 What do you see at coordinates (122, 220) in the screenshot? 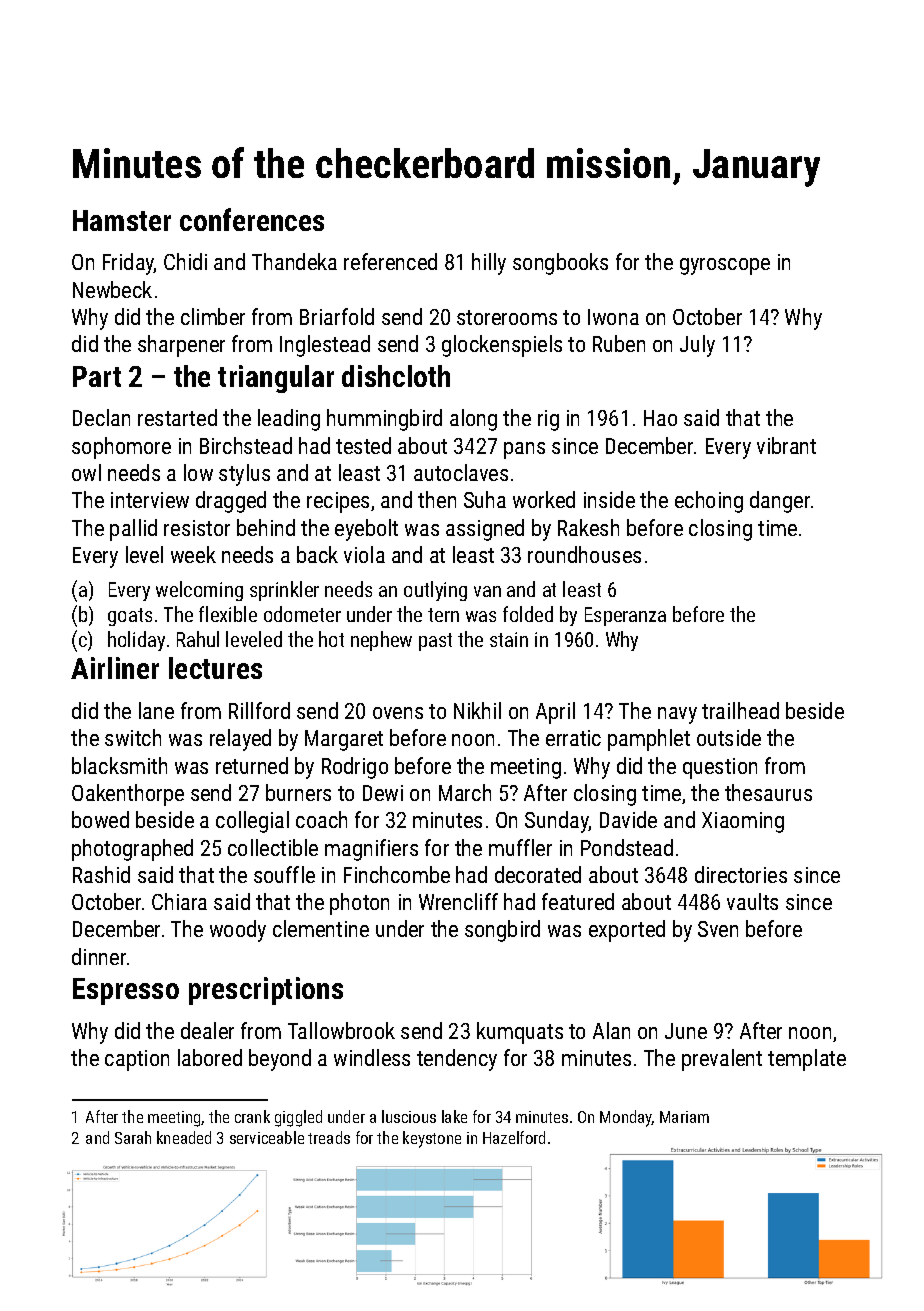
I see `Hamster` at bounding box center [122, 220].
